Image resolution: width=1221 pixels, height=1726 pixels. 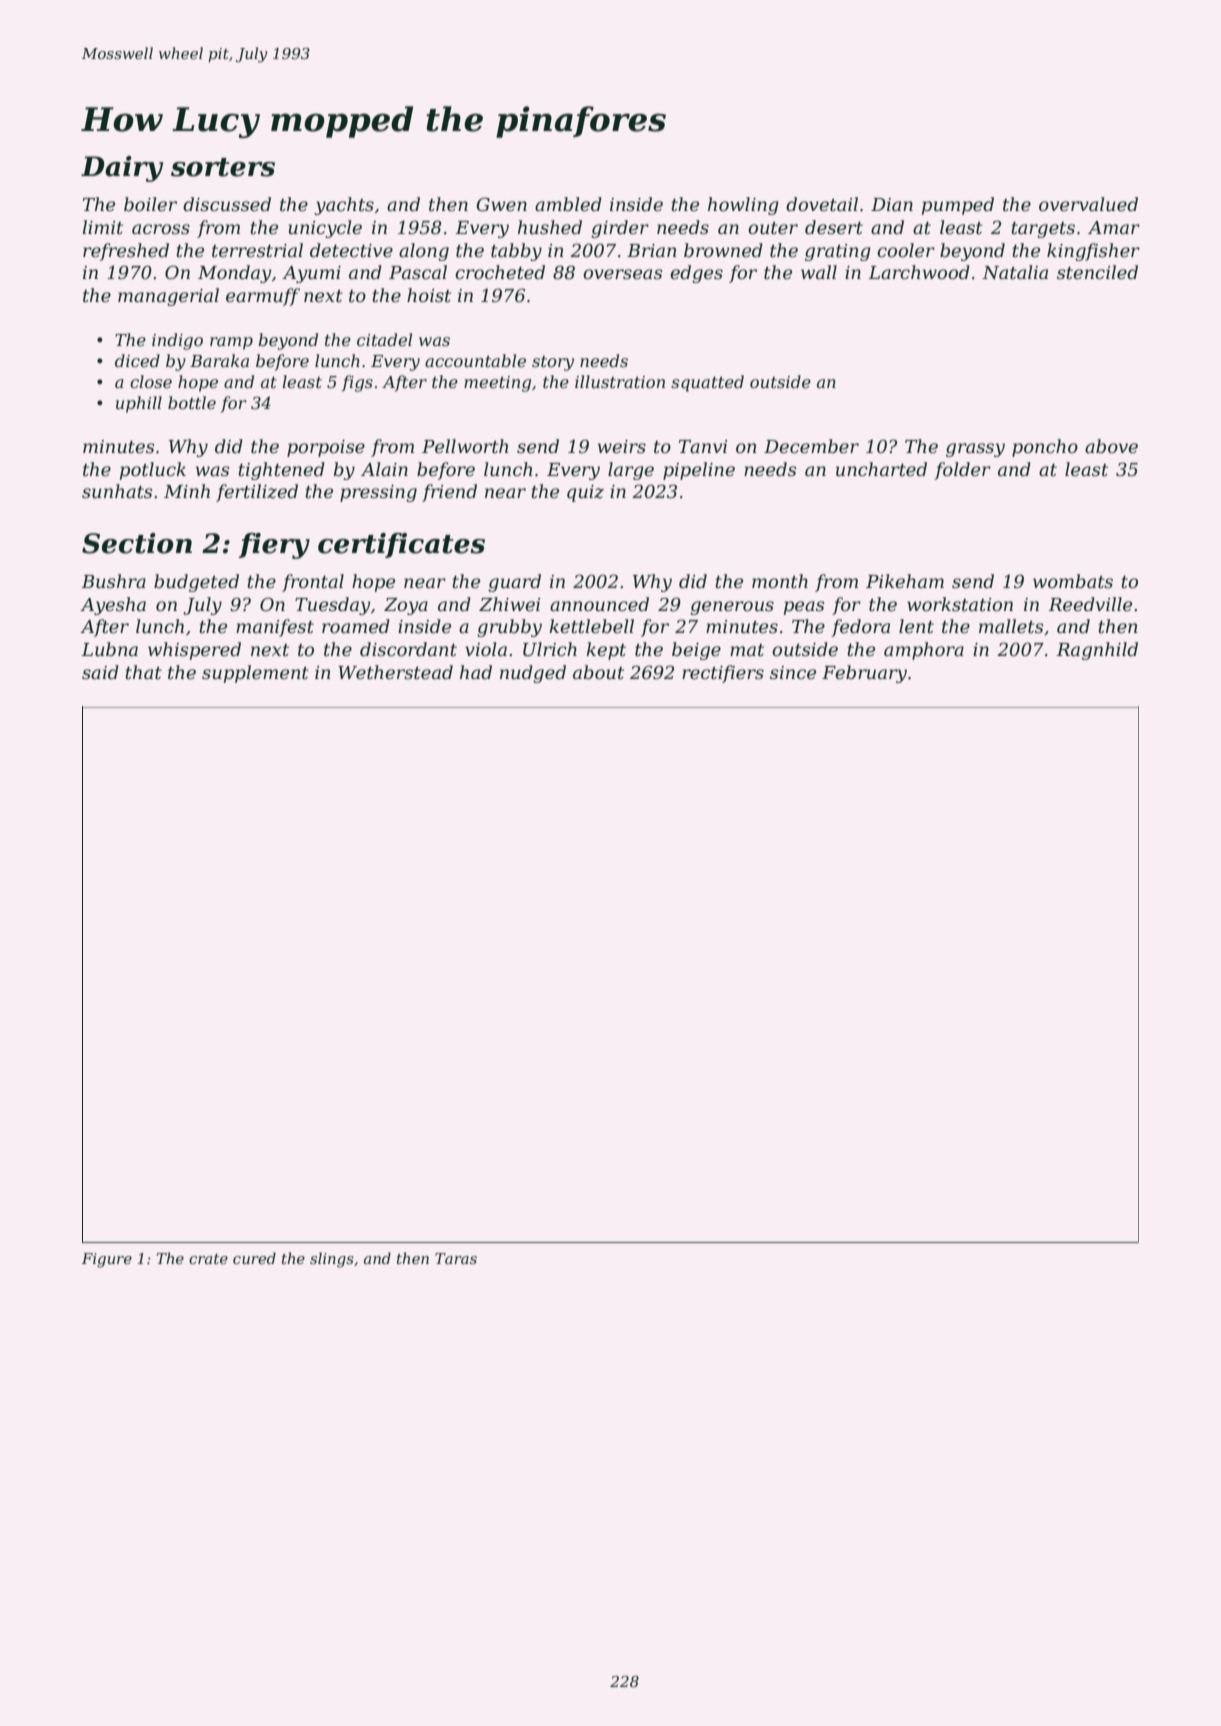 What do you see at coordinates (223, 167) in the screenshot?
I see `sorters` at bounding box center [223, 167].
